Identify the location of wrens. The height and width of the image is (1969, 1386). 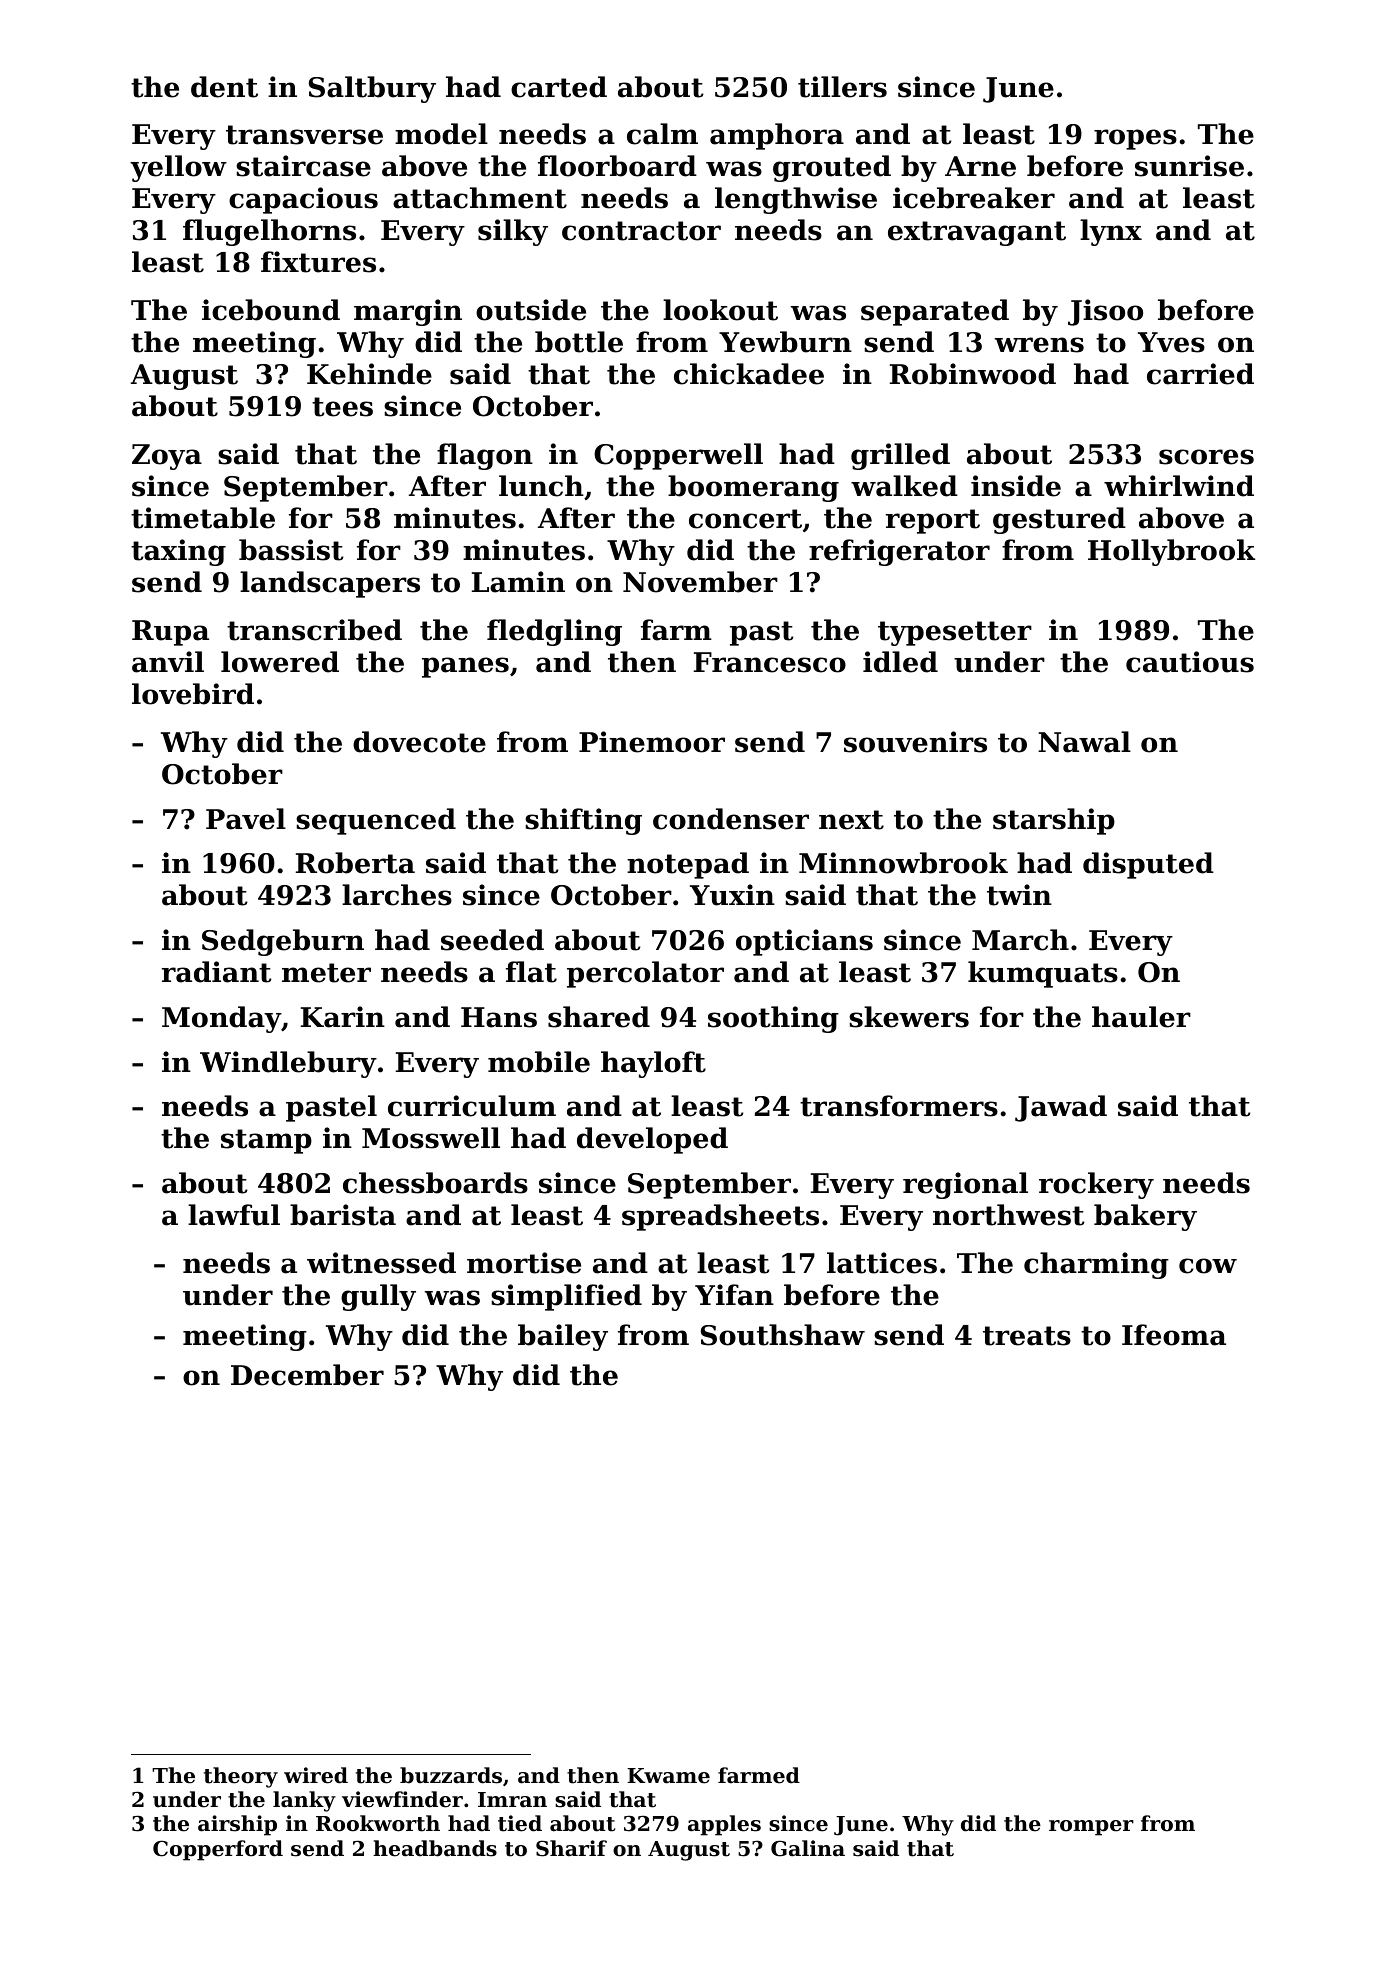
(1039, 345).
